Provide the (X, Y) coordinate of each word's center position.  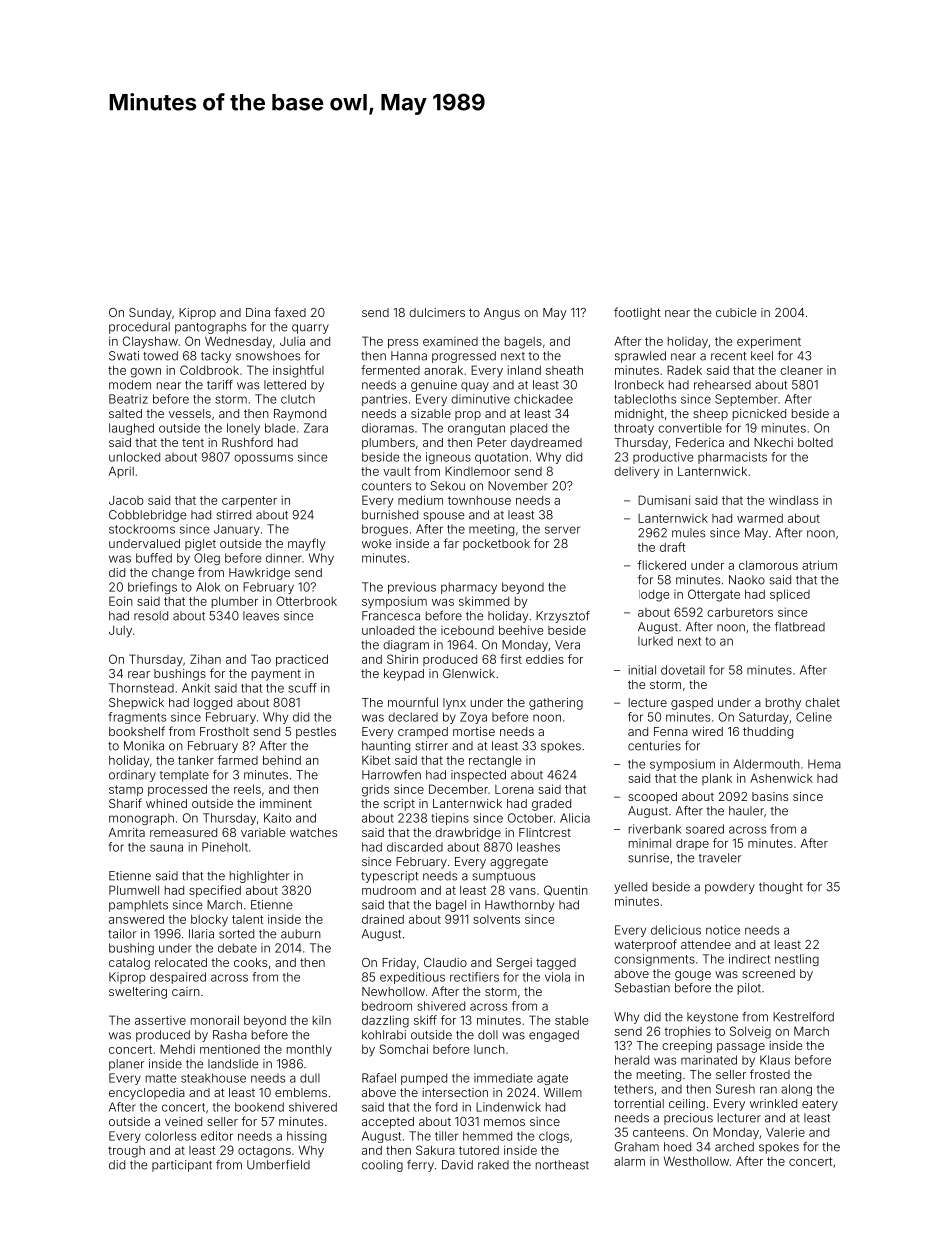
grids (375, 790)
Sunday (150, 314)
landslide (233, 1064)
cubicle (736, 312)
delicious (676, 930)
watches (313, 832)
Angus (502, 314)
